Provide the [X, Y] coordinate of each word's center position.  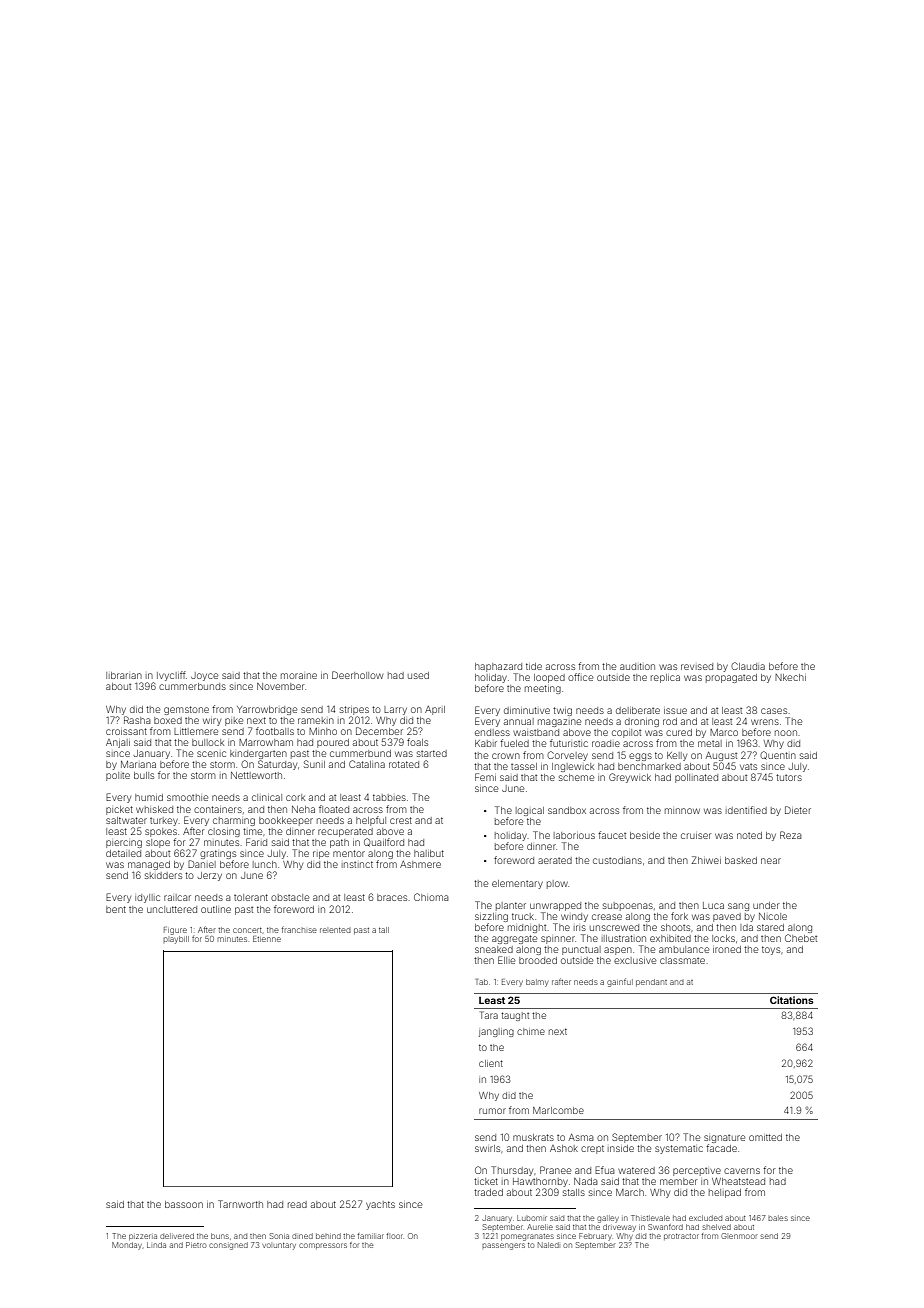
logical [530, 811]
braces [392, 897]
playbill [176, 940]
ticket [486, 1181]
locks [723, 938]
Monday [127, 1246]
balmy [537, 983]
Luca [713, 905]
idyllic [147, 898]
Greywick [630, 778]
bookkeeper [286, 821]
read [297, 1204]
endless [492, 732]
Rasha [137, 720]
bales [778, 1218]
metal [710, 743]
